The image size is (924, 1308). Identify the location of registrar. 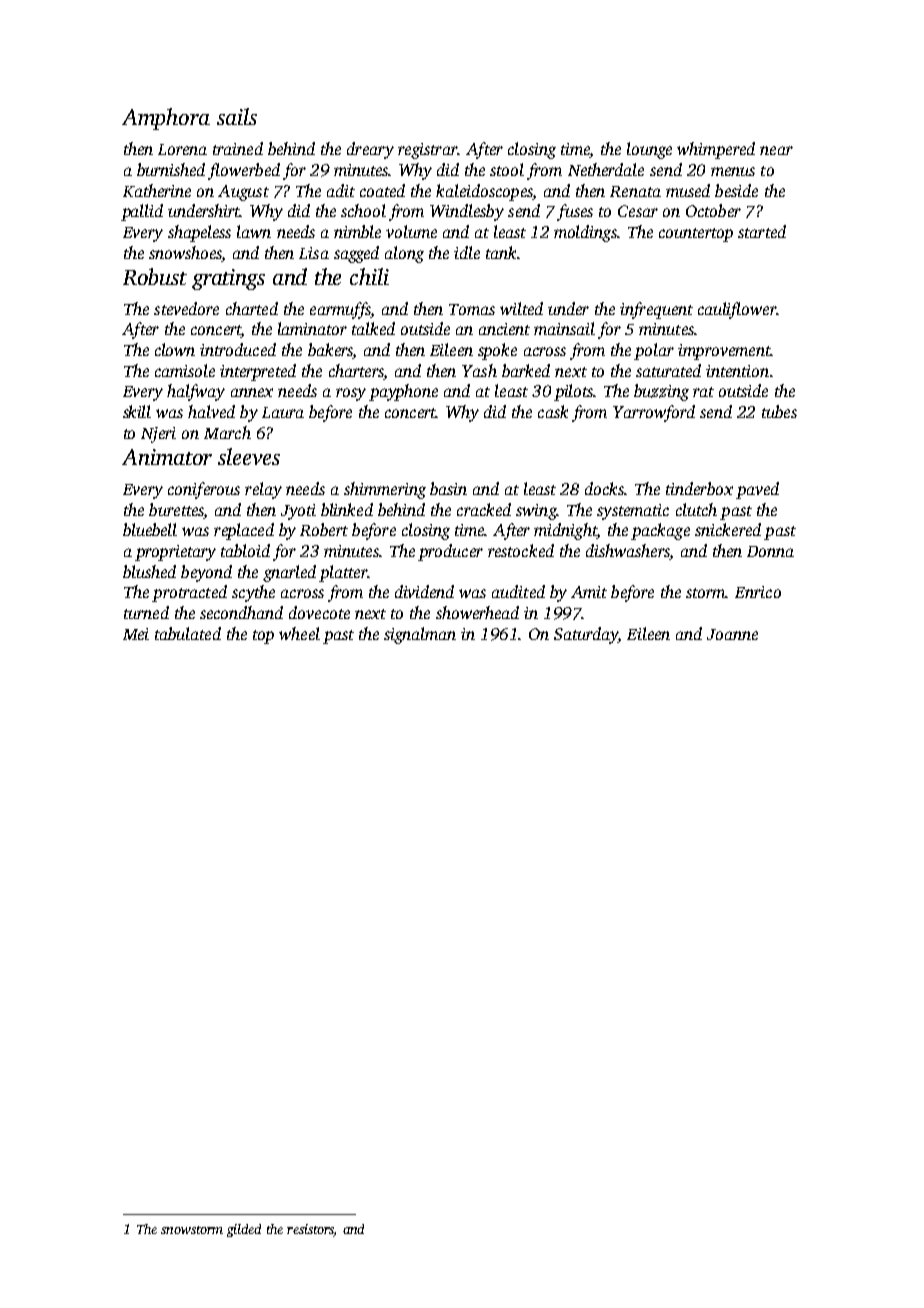
(427, 151).
